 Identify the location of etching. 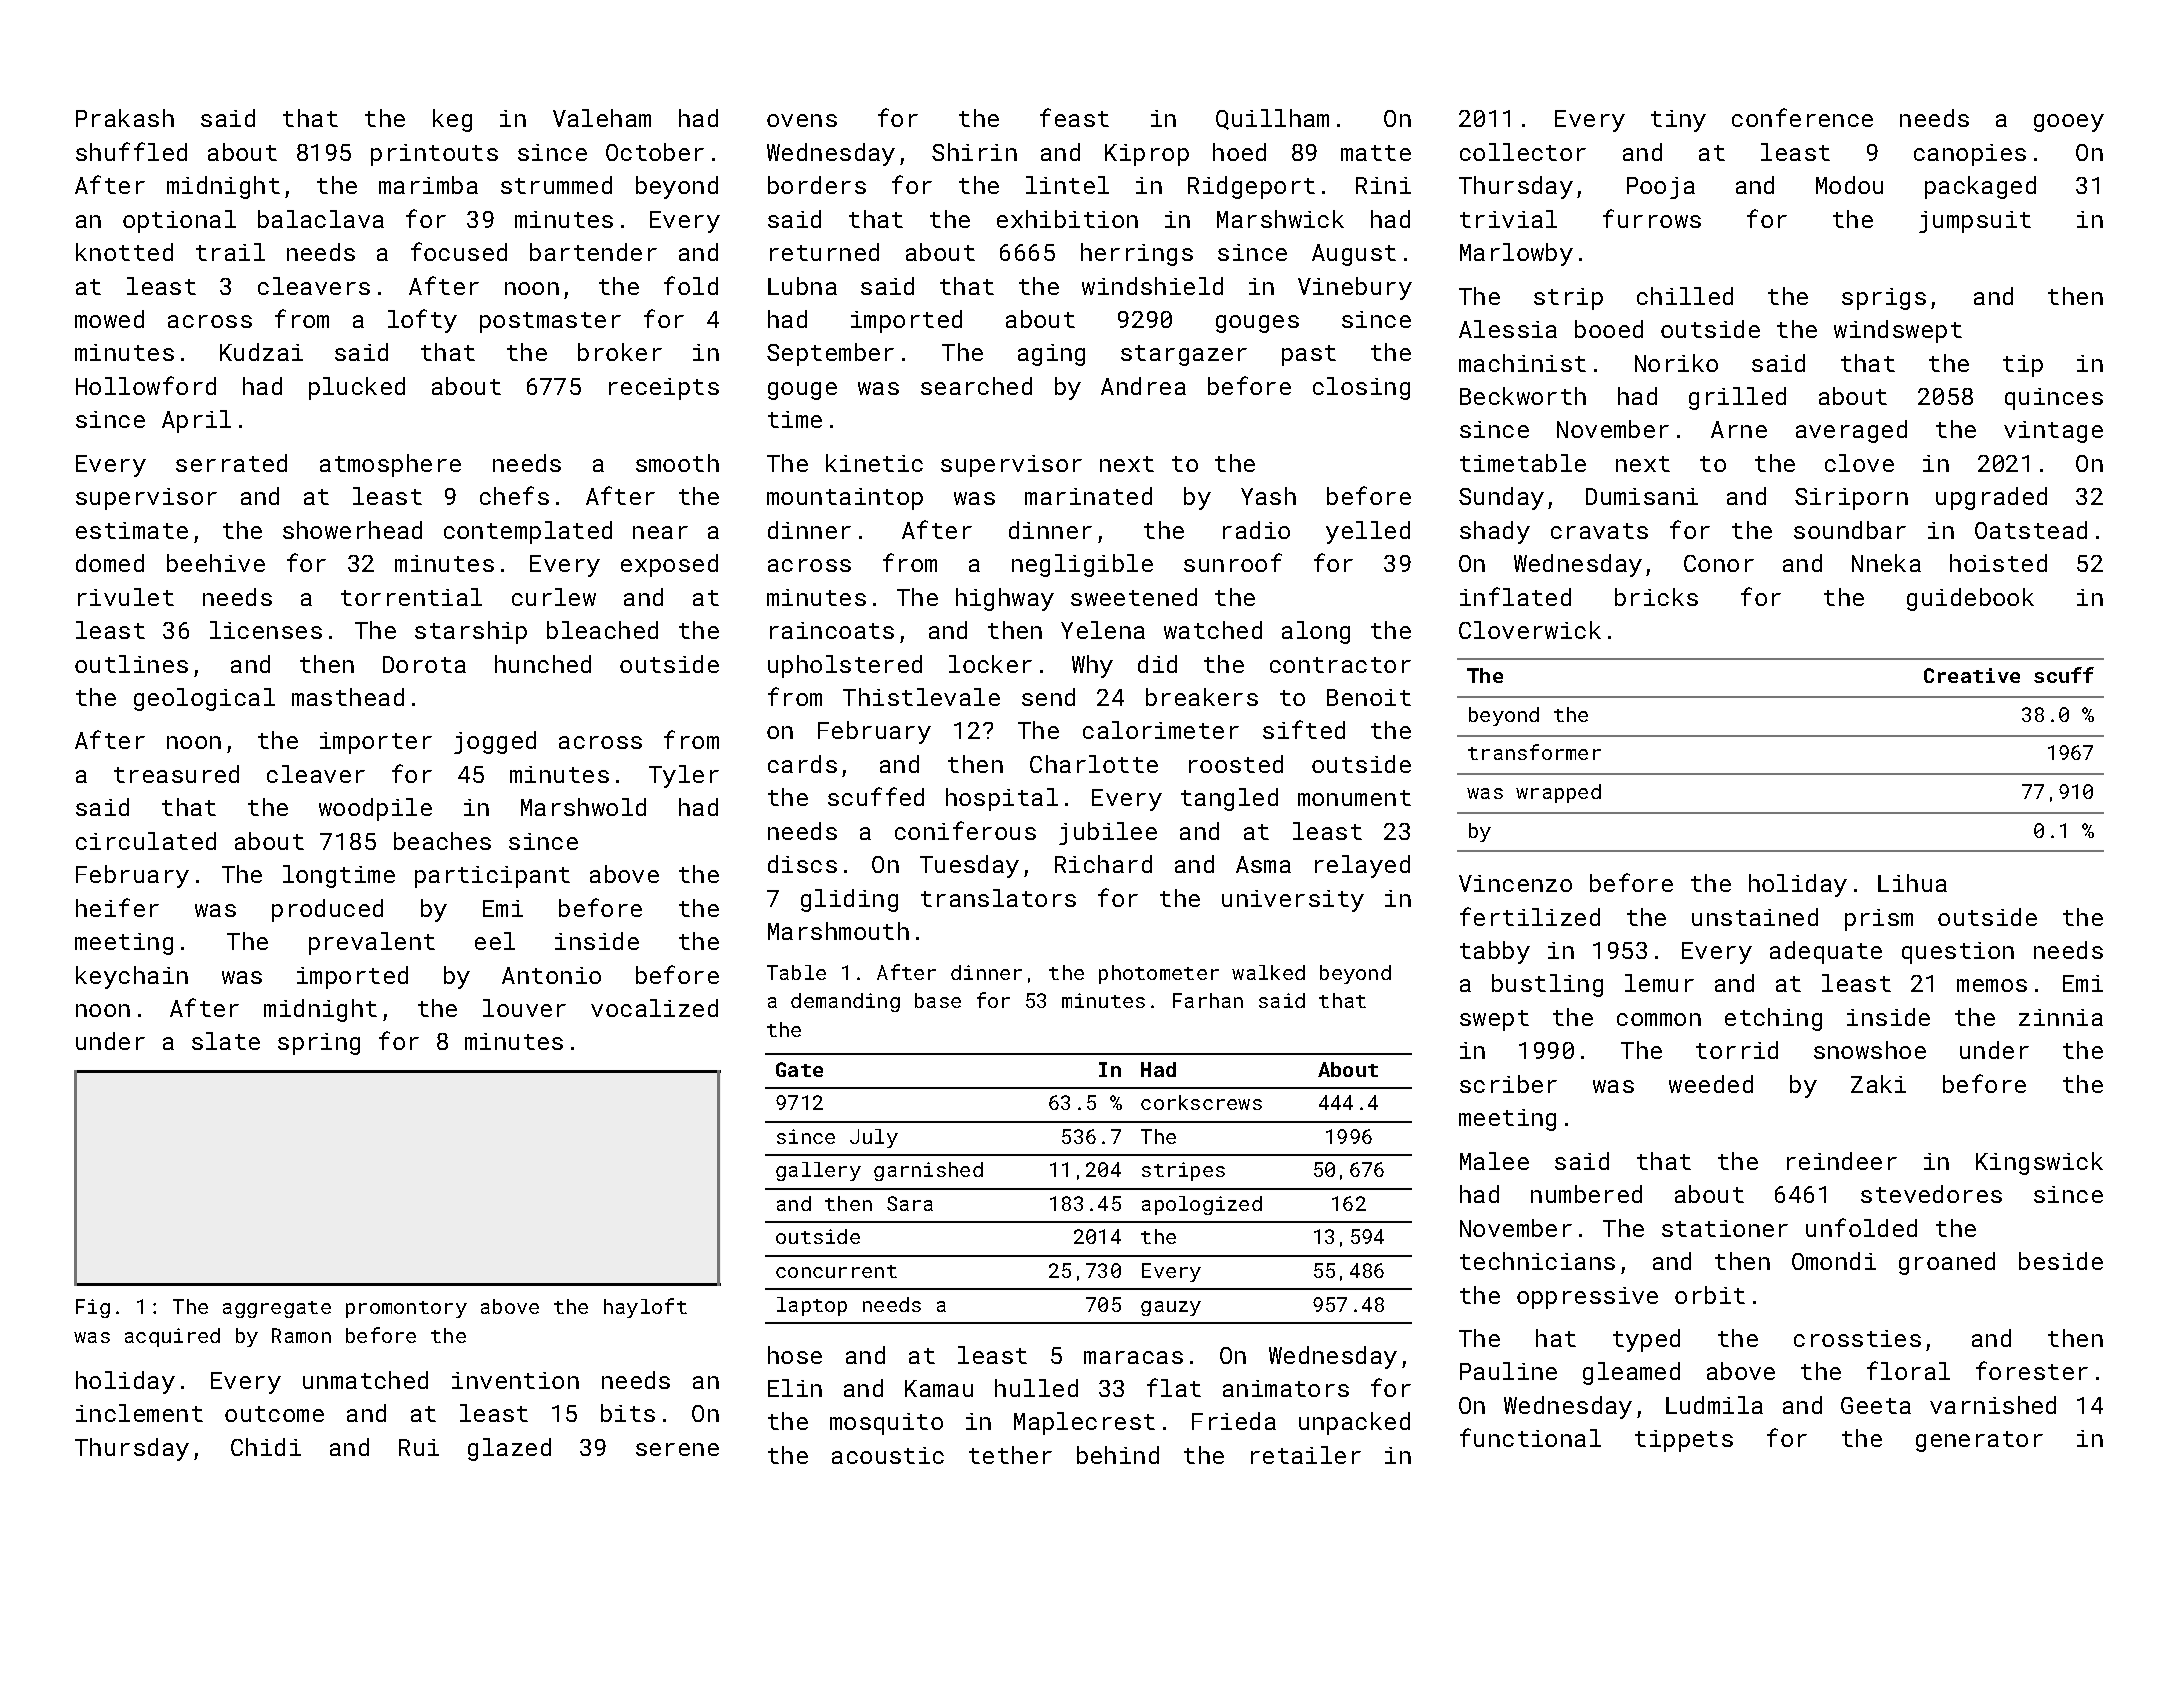
(1773, 1019).
